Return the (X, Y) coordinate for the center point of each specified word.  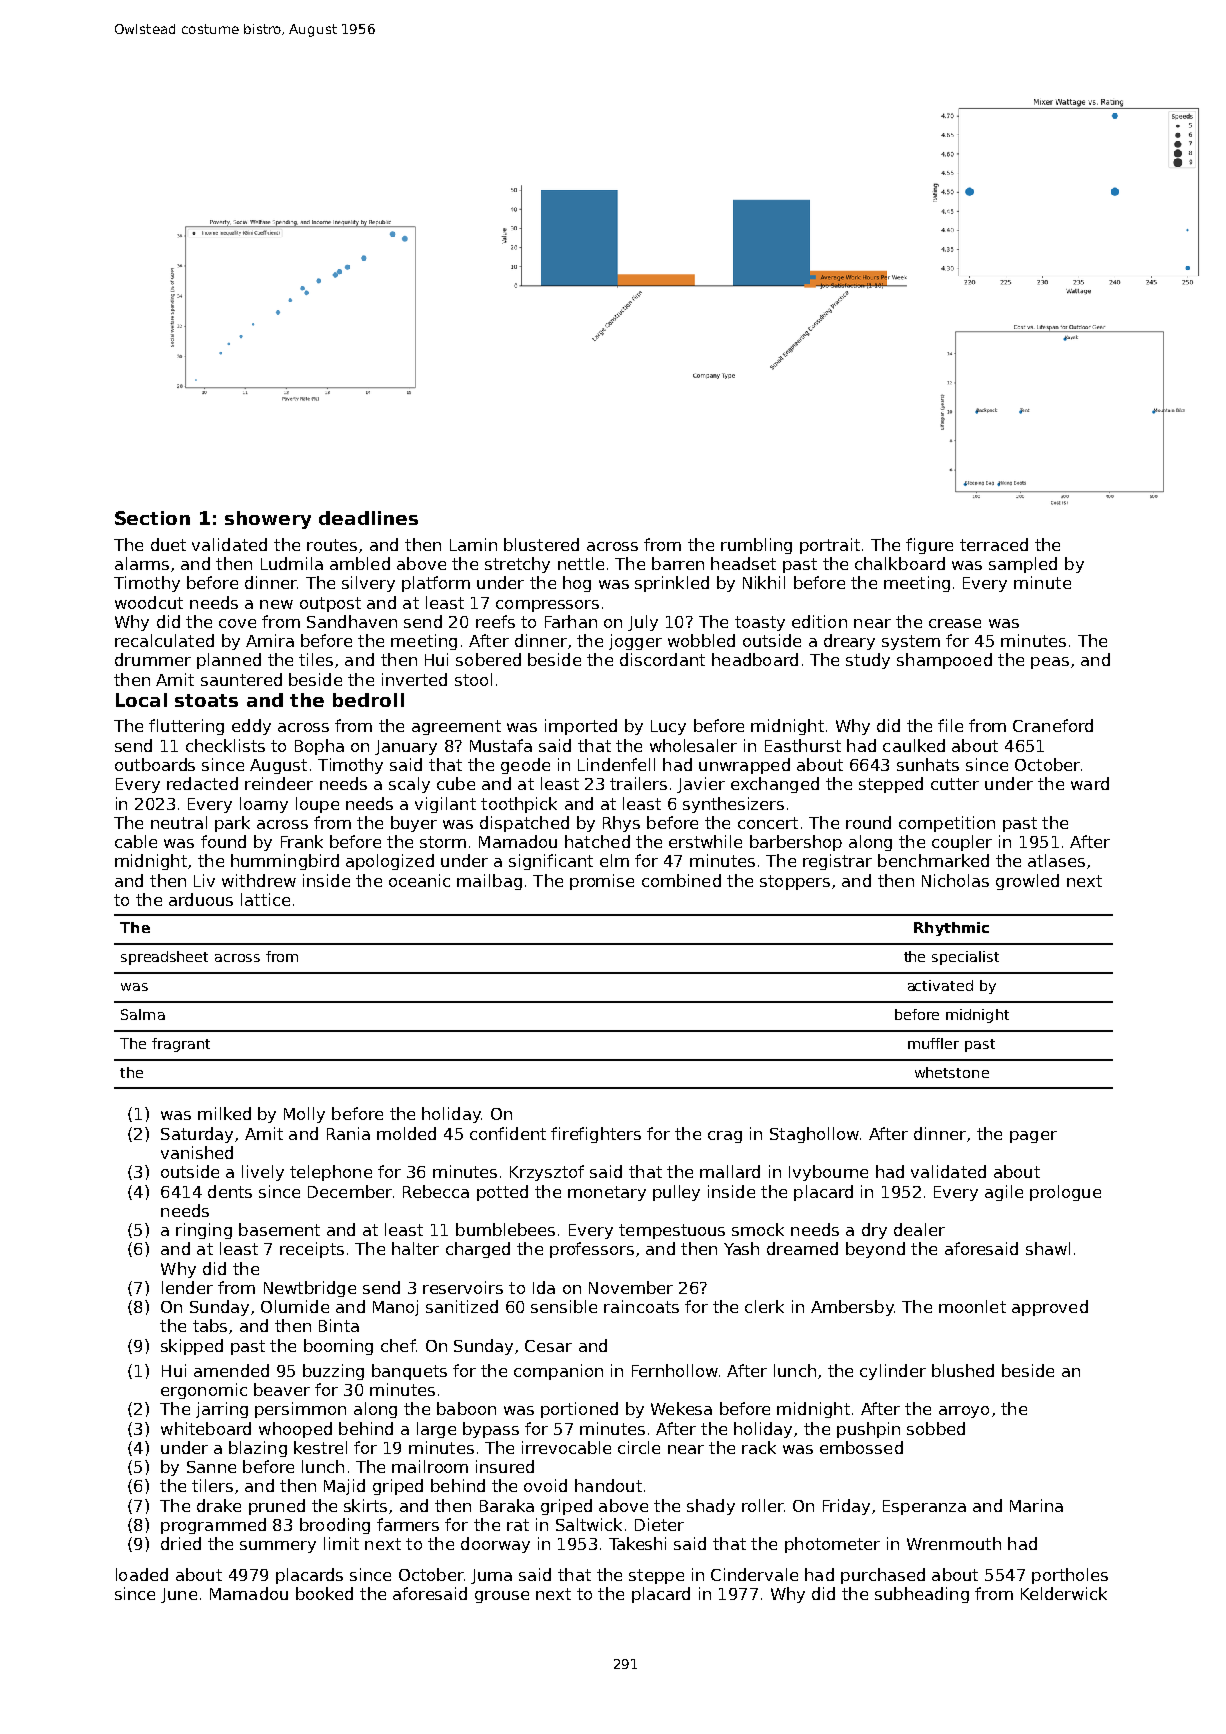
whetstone (952, 1072)
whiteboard (206, 1428)
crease (955, 623)
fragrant (181, 1045)
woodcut (149, 602)
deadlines (368, 518)
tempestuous (672, 1231)
